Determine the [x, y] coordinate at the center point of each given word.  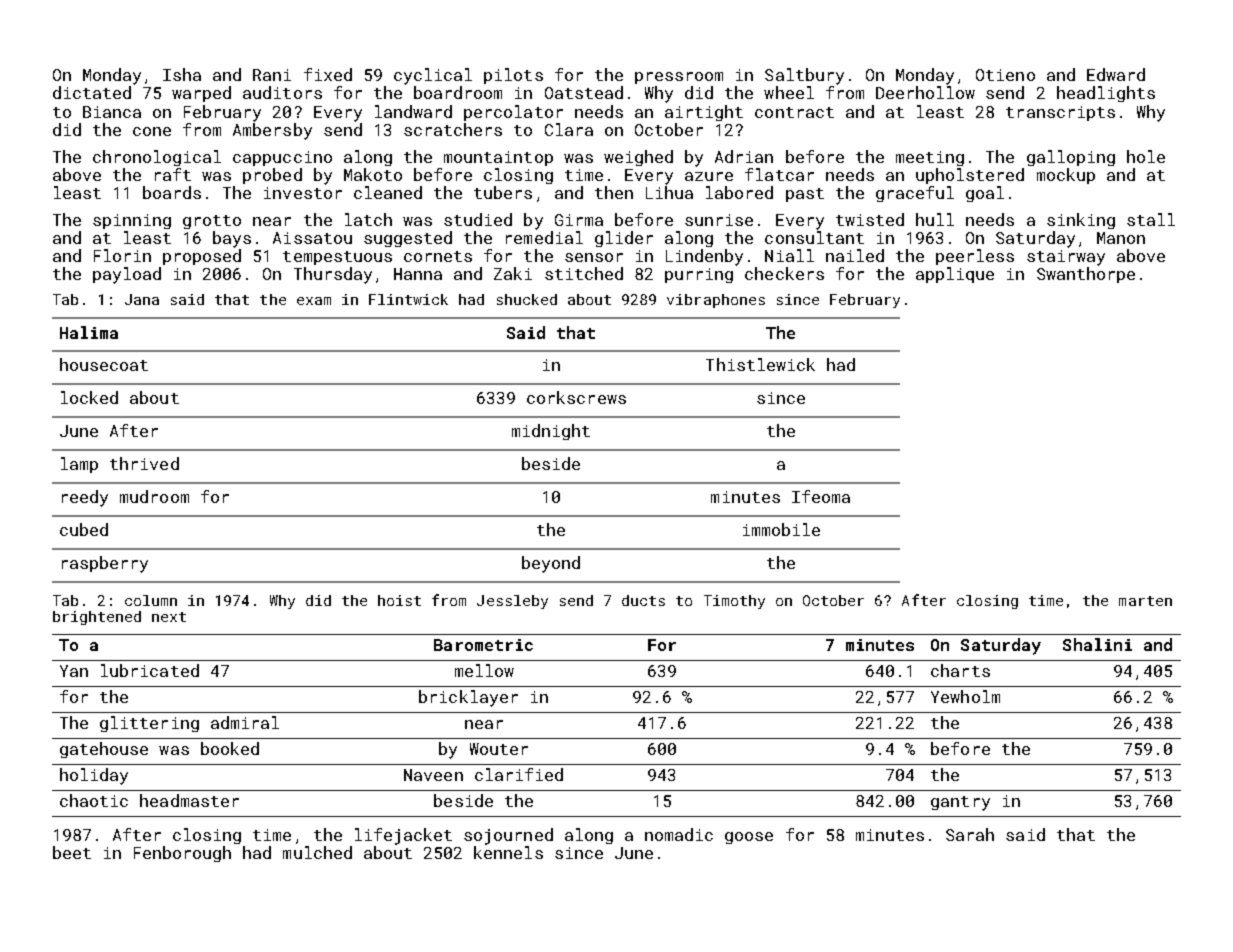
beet [72, 852]
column [151, 600]
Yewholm [965, 696]
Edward [1116, 74]
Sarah [970, 834]
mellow [484, 670]
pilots [513, 76]
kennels [508, 852]
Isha [182, 74]
